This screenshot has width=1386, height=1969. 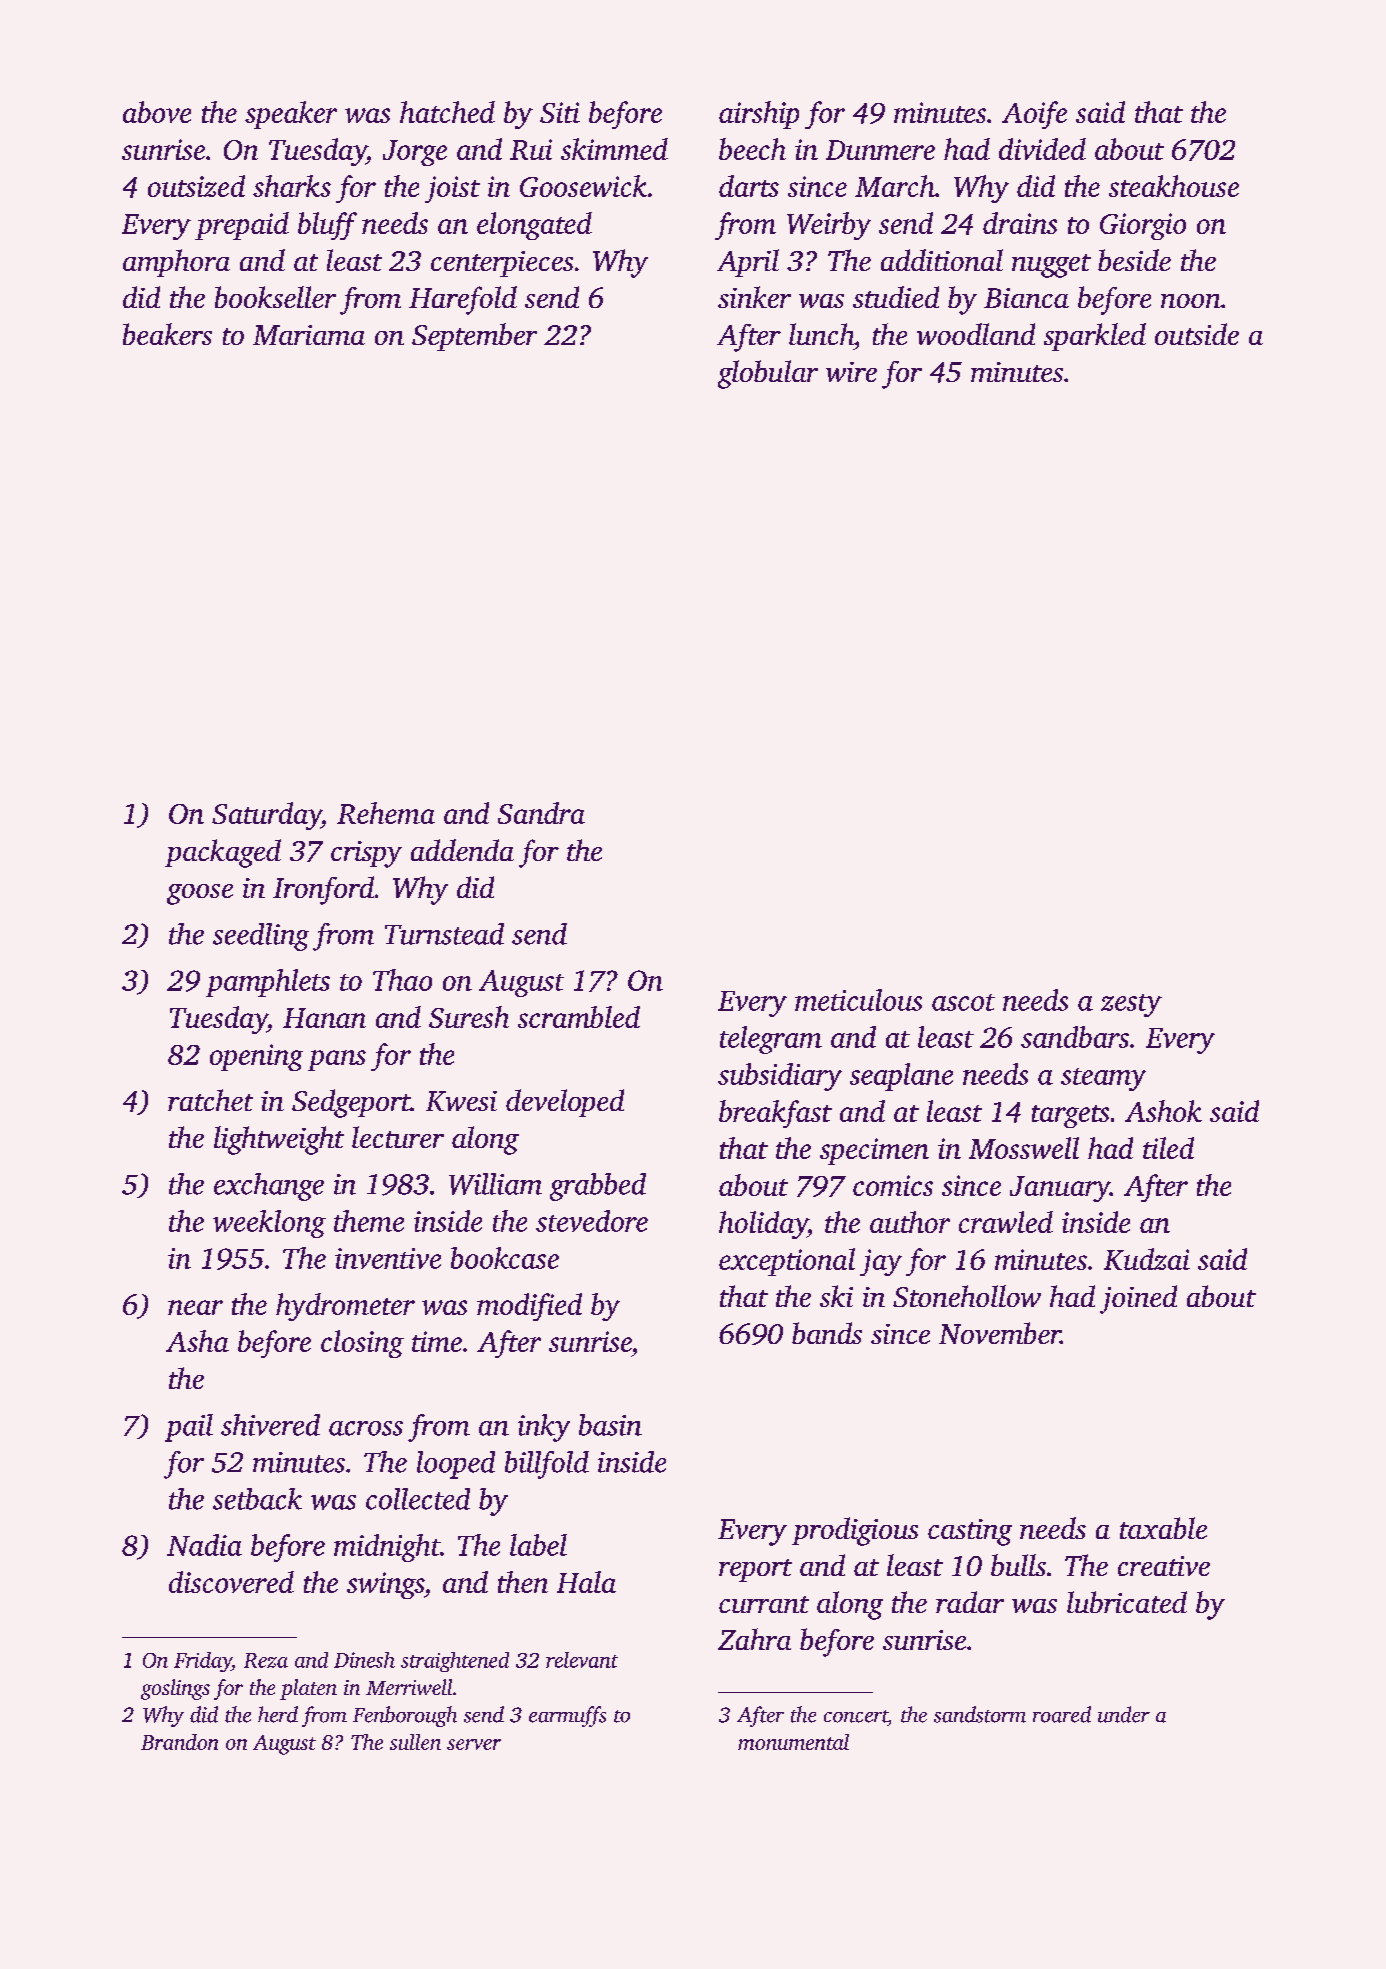 I want to click on zesty, so click(x=1131, y=1005).
